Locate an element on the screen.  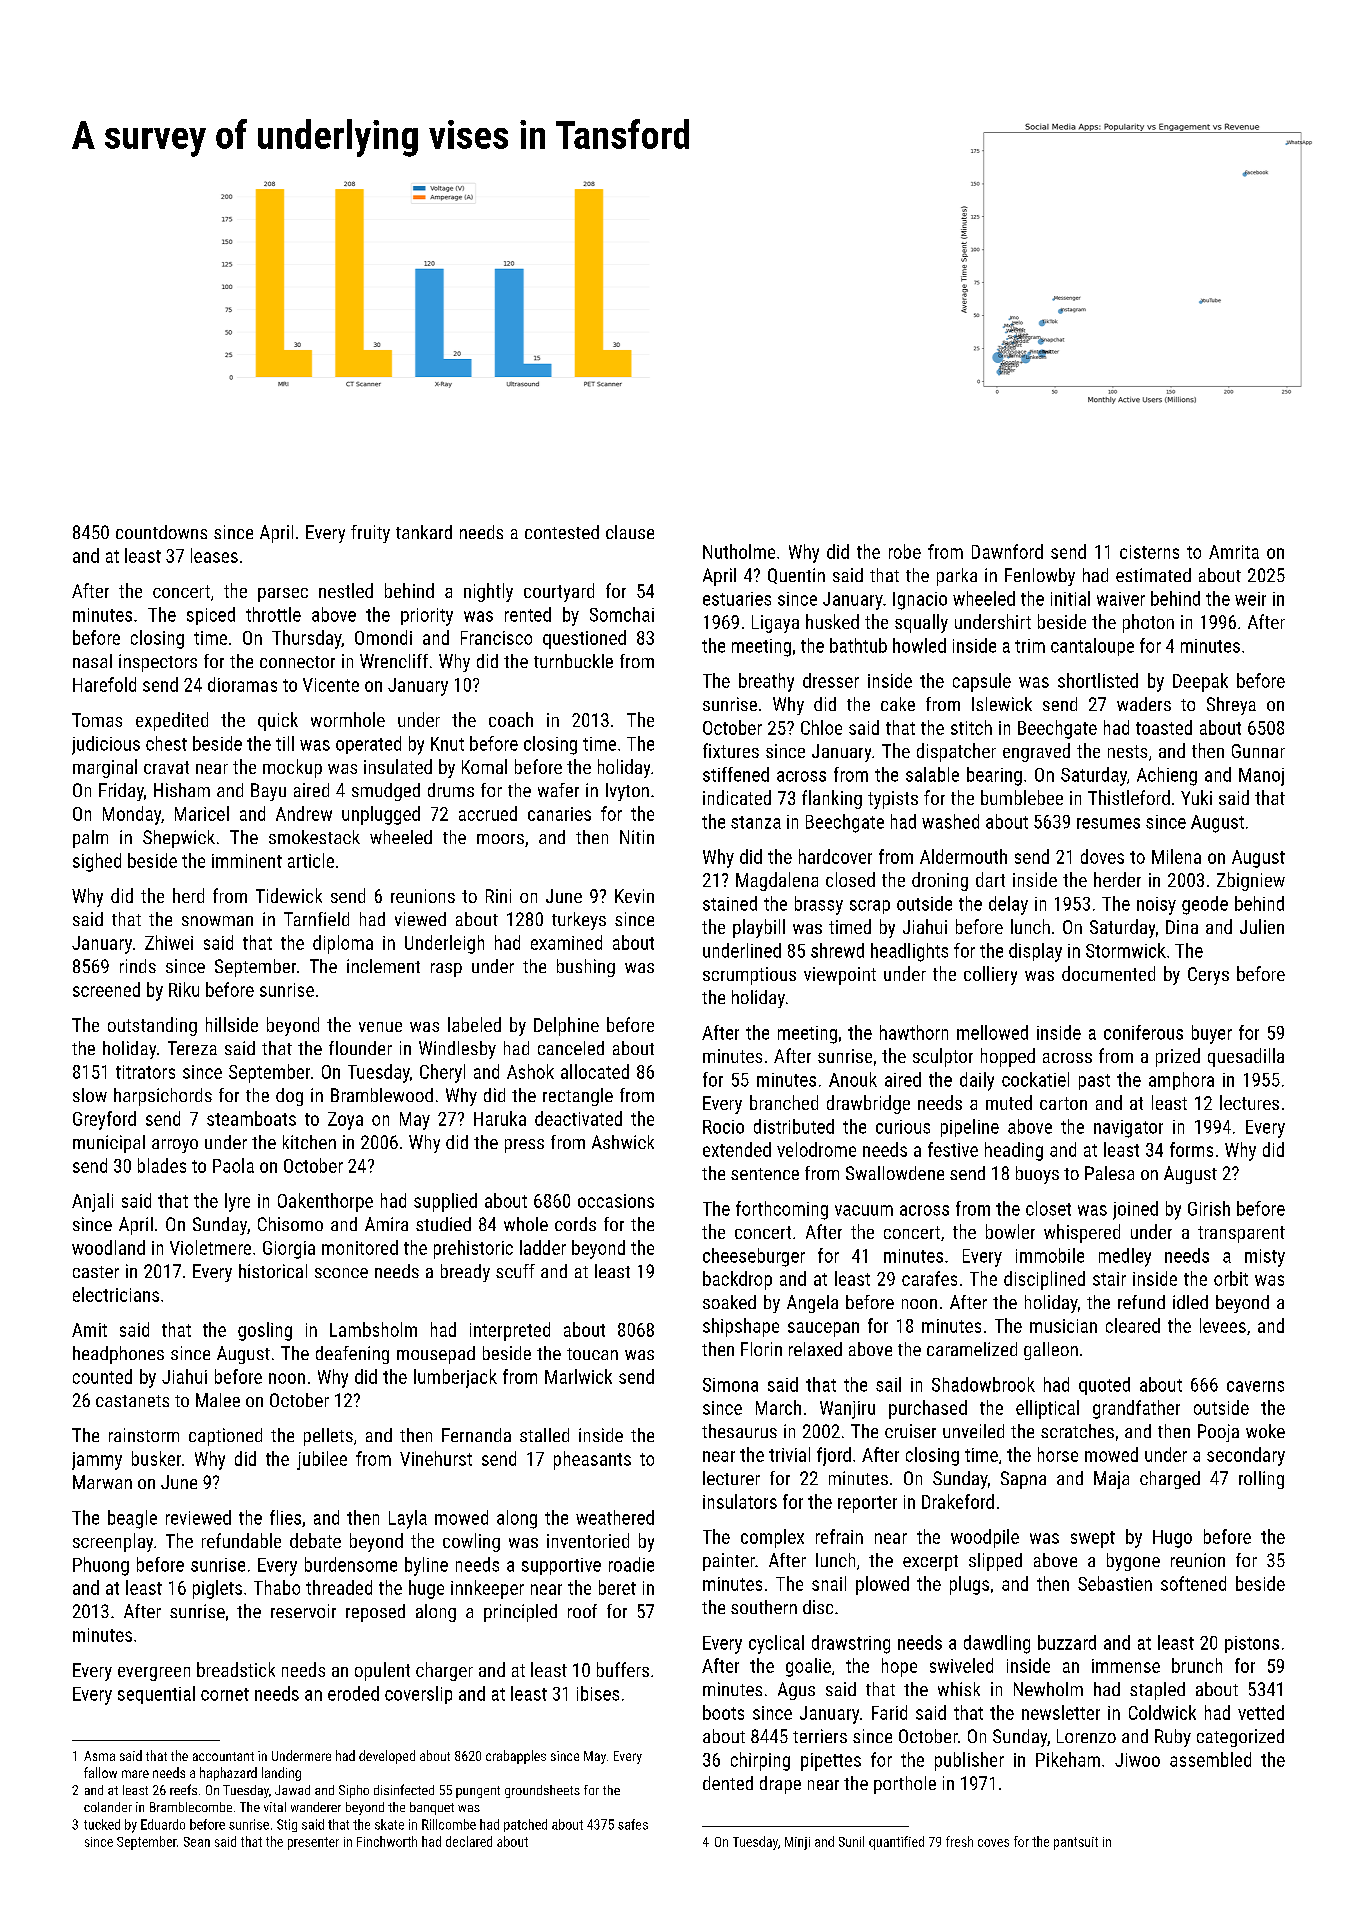
debate is located at coordinates (315, 1540).
